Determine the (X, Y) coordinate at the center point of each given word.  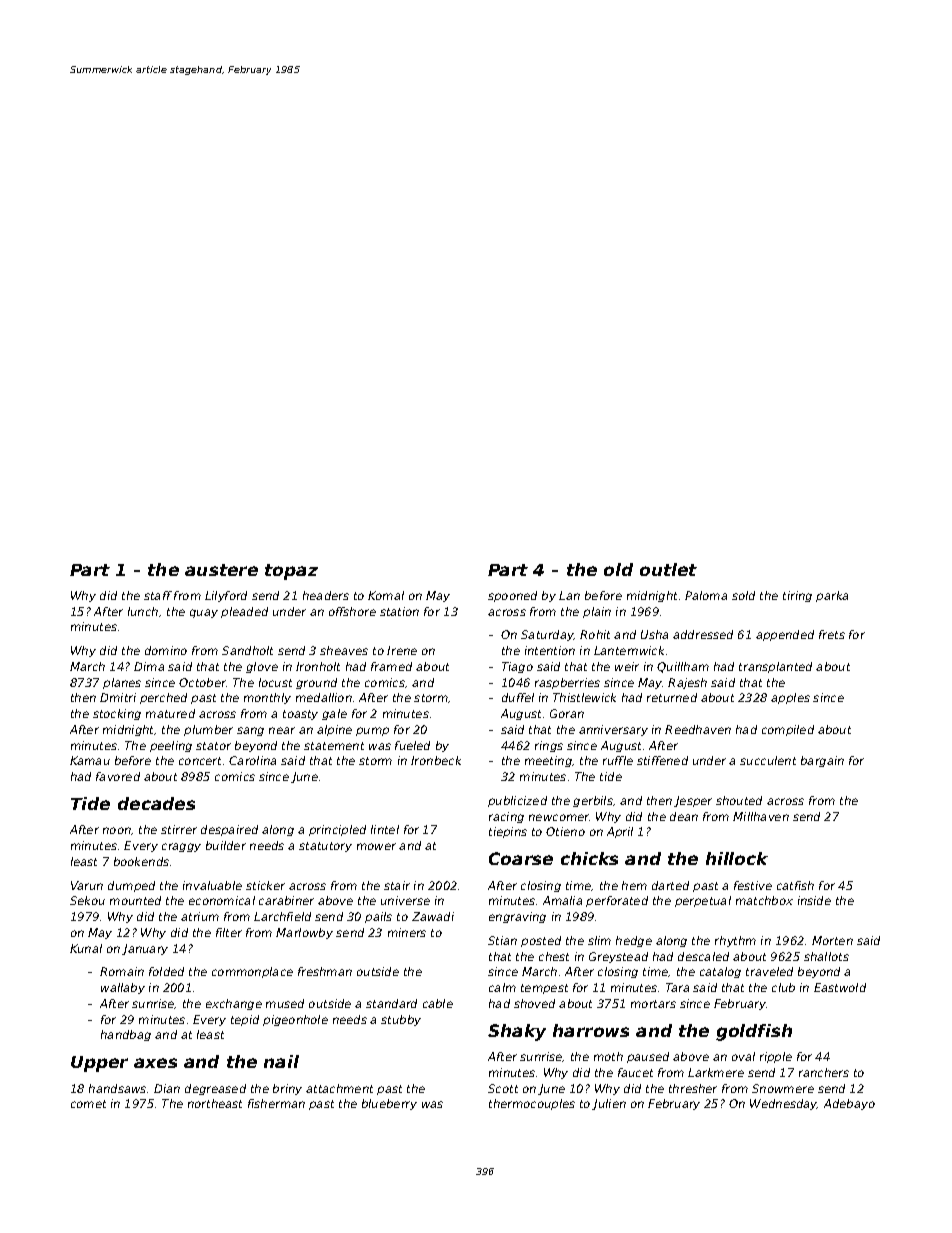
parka (832, 596)
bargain (822, 761)
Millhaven (761, 816)
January (145, 949)
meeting (548, 761)
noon (117, 830)
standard (391, 1003)
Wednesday (783, 1104)
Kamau (90, 760)
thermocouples (532, 1104)
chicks (589, 858)
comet (88, 1104)
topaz (291, 572)
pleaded (244, 612)
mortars (653, 1004)
